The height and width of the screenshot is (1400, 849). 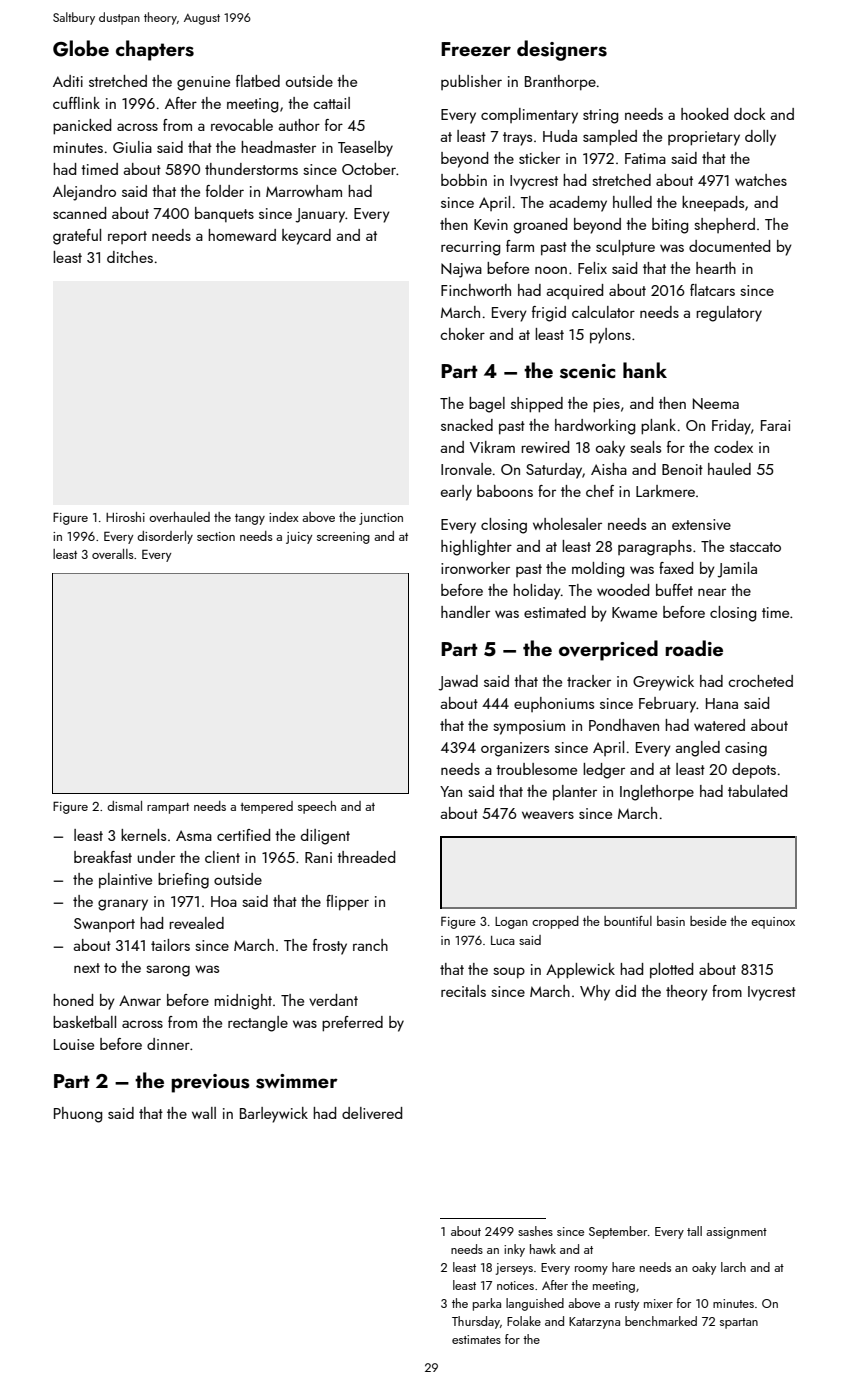 I want to click on designers, so click(x=562, y=50).
